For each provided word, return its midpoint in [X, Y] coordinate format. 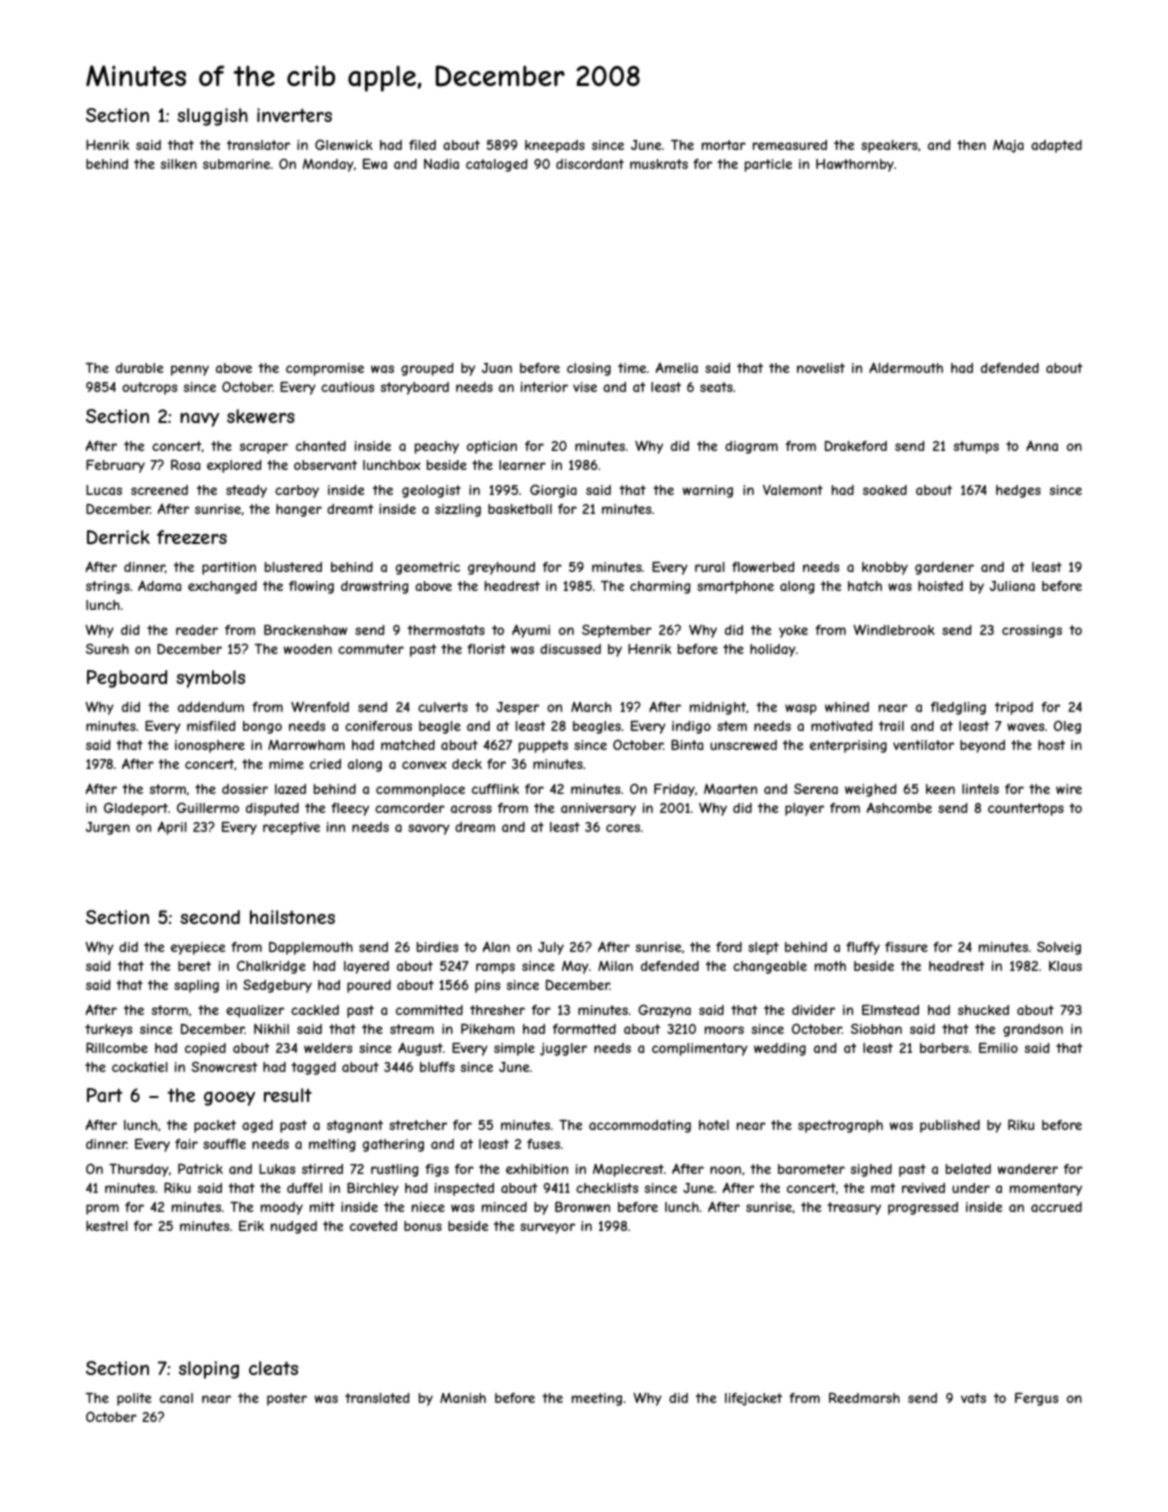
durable [139, 368]
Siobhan [876, 1028]
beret [194, 966]
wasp [801, 709]
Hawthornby [855, 165]
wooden [308, 649]
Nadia [441, 164]
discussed [570, 649]
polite [134, 1399]
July [551, 948]
